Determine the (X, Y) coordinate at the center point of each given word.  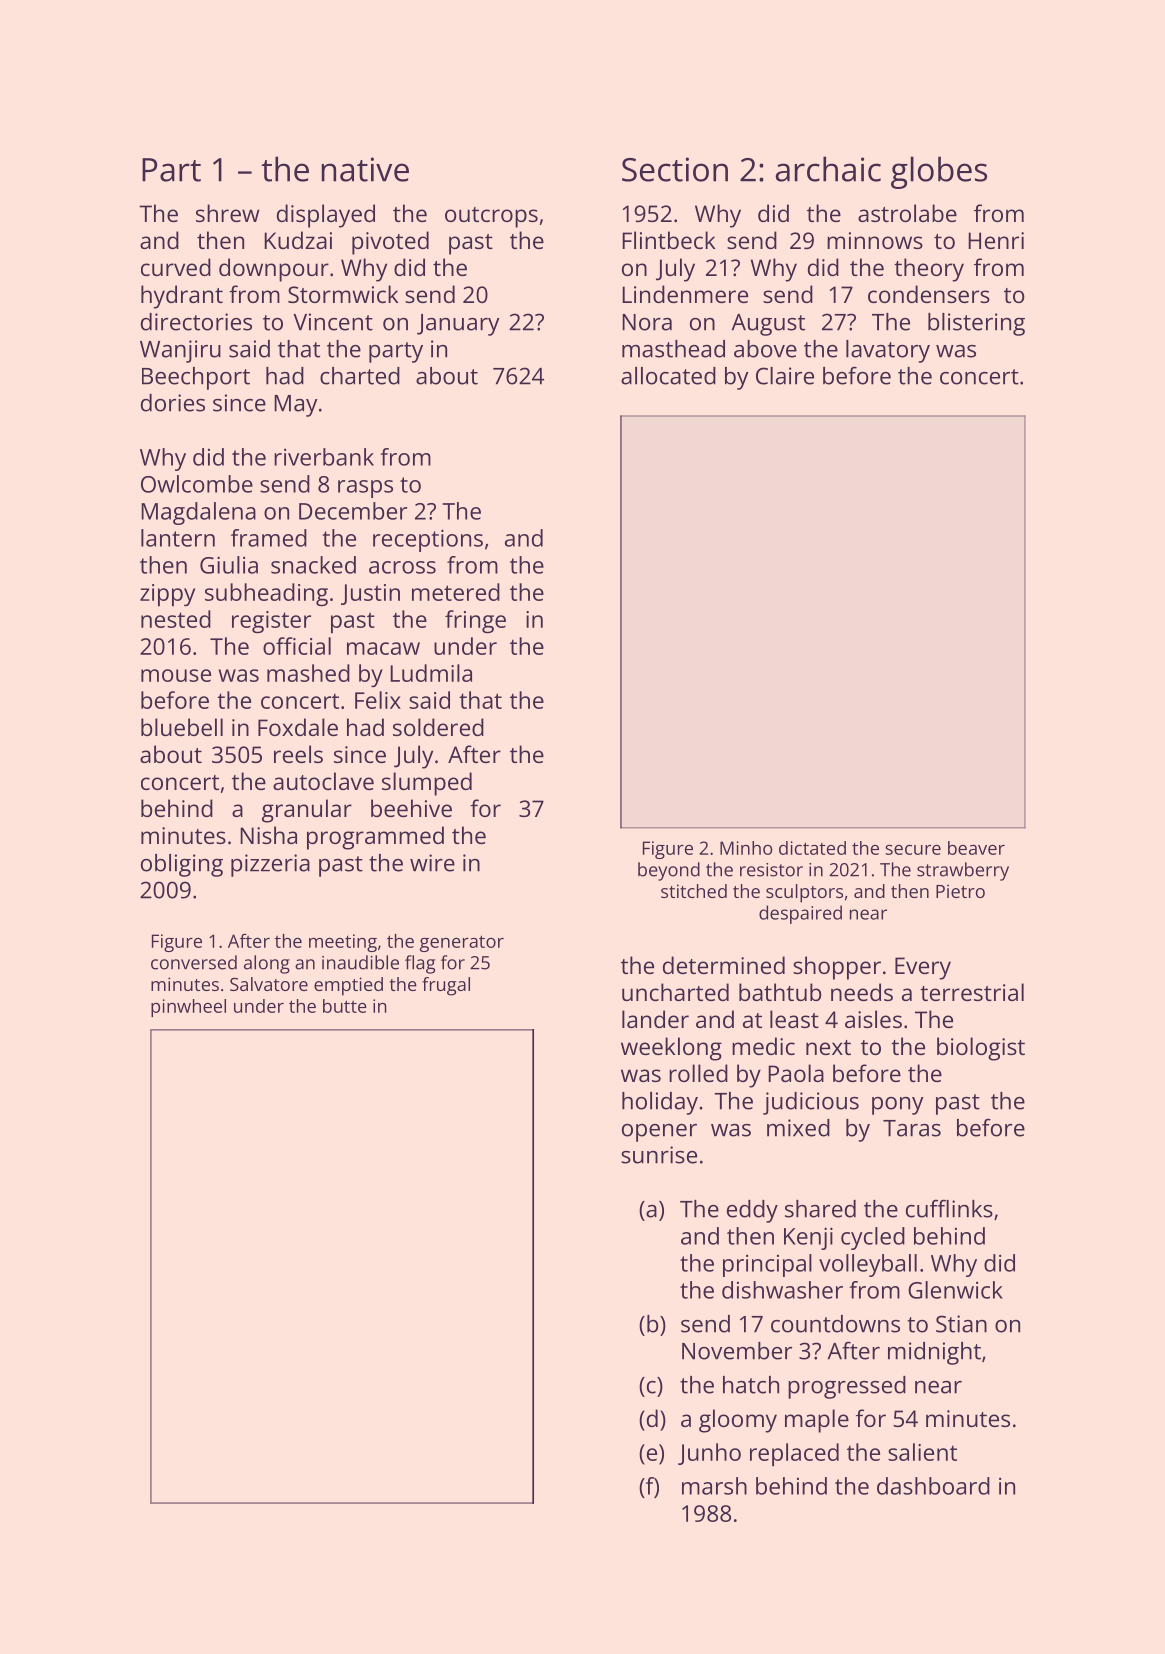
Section (675, 169)
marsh (714, 1486)
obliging (182, 865)
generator (462, 943)
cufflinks (949, 1208)
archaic (828, 169)
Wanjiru (180, 351)
